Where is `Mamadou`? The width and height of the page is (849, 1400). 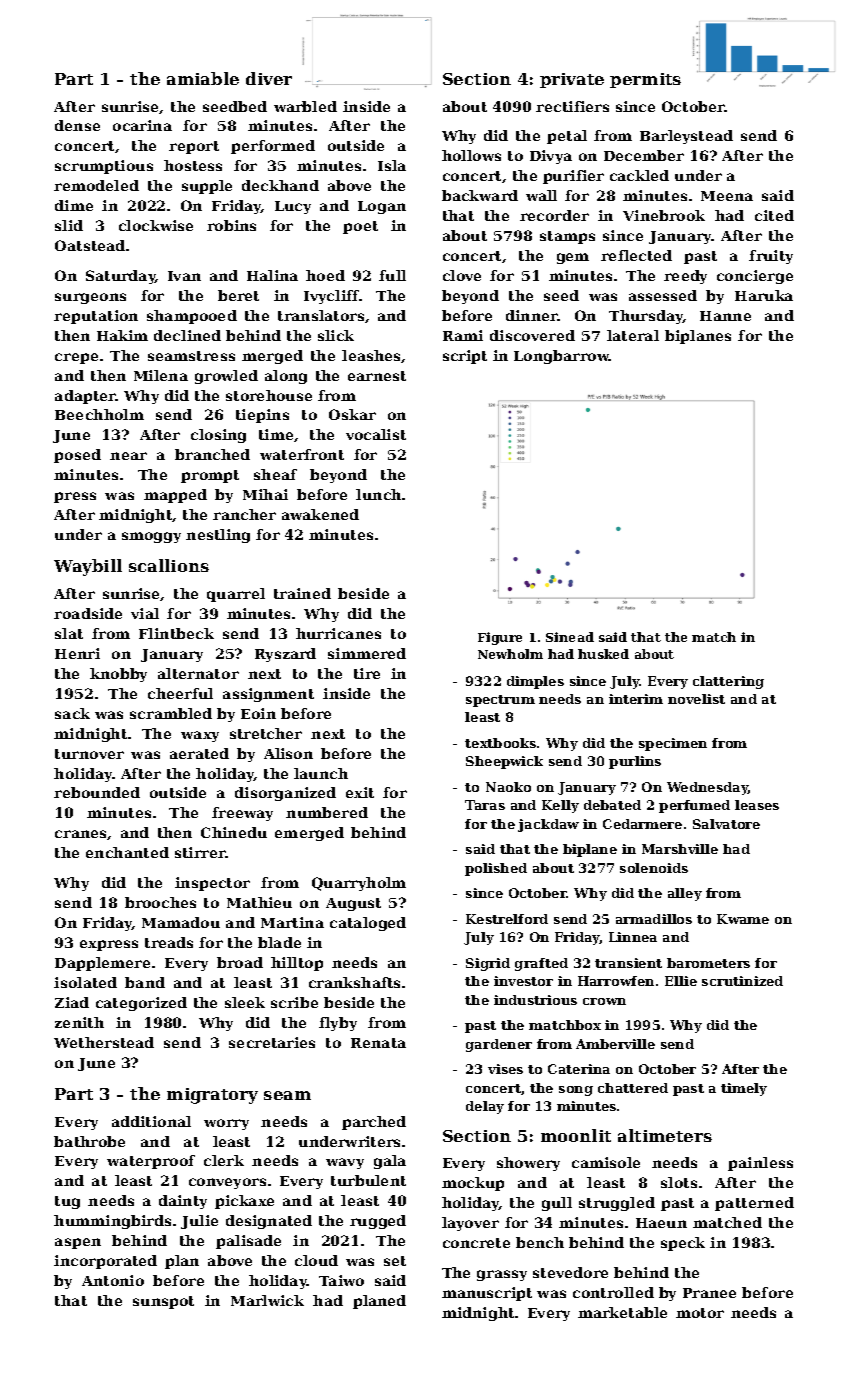 Mamadou is located at coordinates (181, 922).
